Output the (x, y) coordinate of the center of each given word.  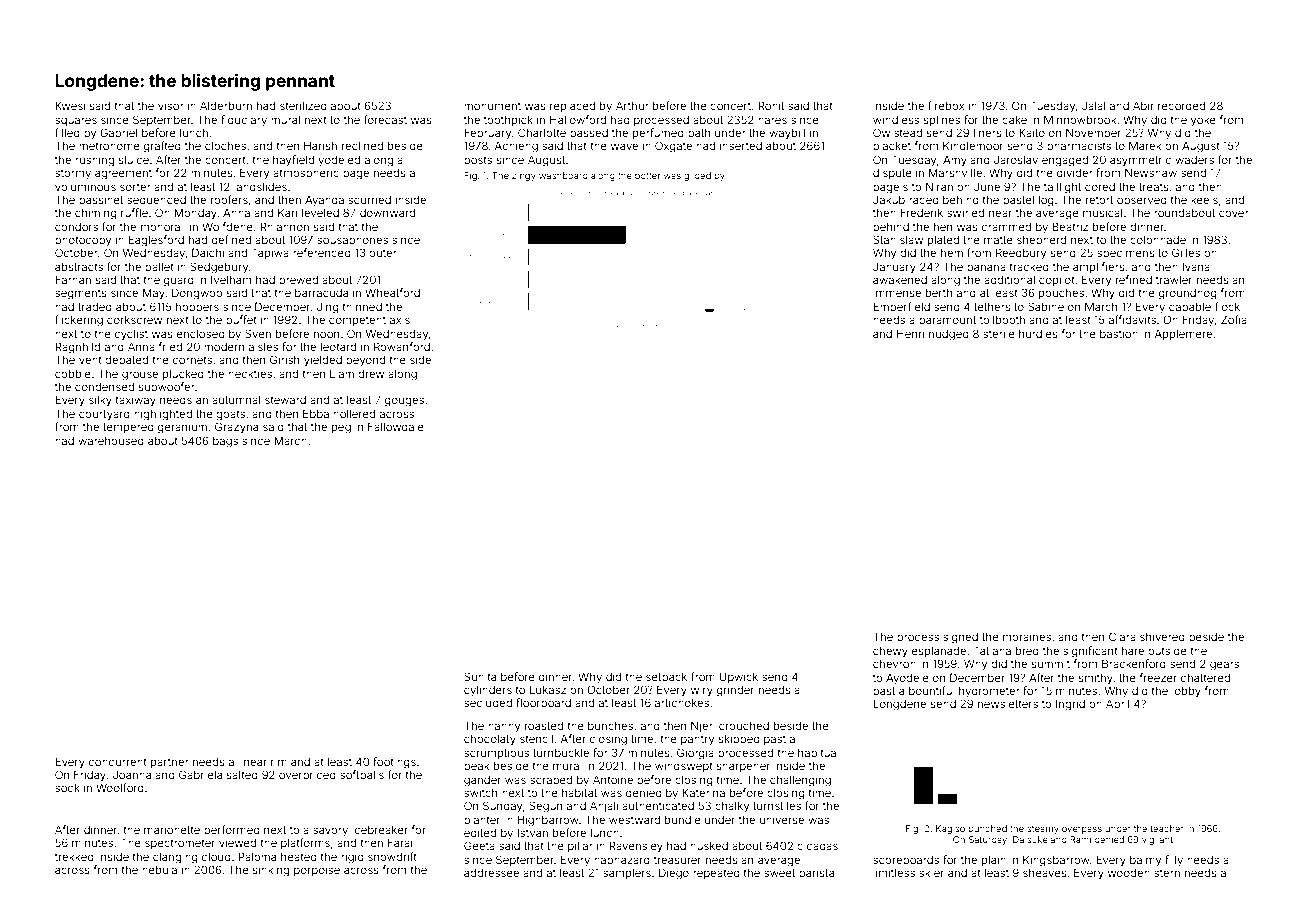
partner (169, 763)
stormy (73, 174)
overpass (1082, 830)
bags (225, 442)
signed (960, 638)
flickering (79, 321)
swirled (965, 212)
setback (666, 676)
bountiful (932, 690)
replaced (572, 106)
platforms (305, 843)
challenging (800, 781)
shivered (1162, 636)
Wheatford (392, 292)
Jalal (1093, 105)
